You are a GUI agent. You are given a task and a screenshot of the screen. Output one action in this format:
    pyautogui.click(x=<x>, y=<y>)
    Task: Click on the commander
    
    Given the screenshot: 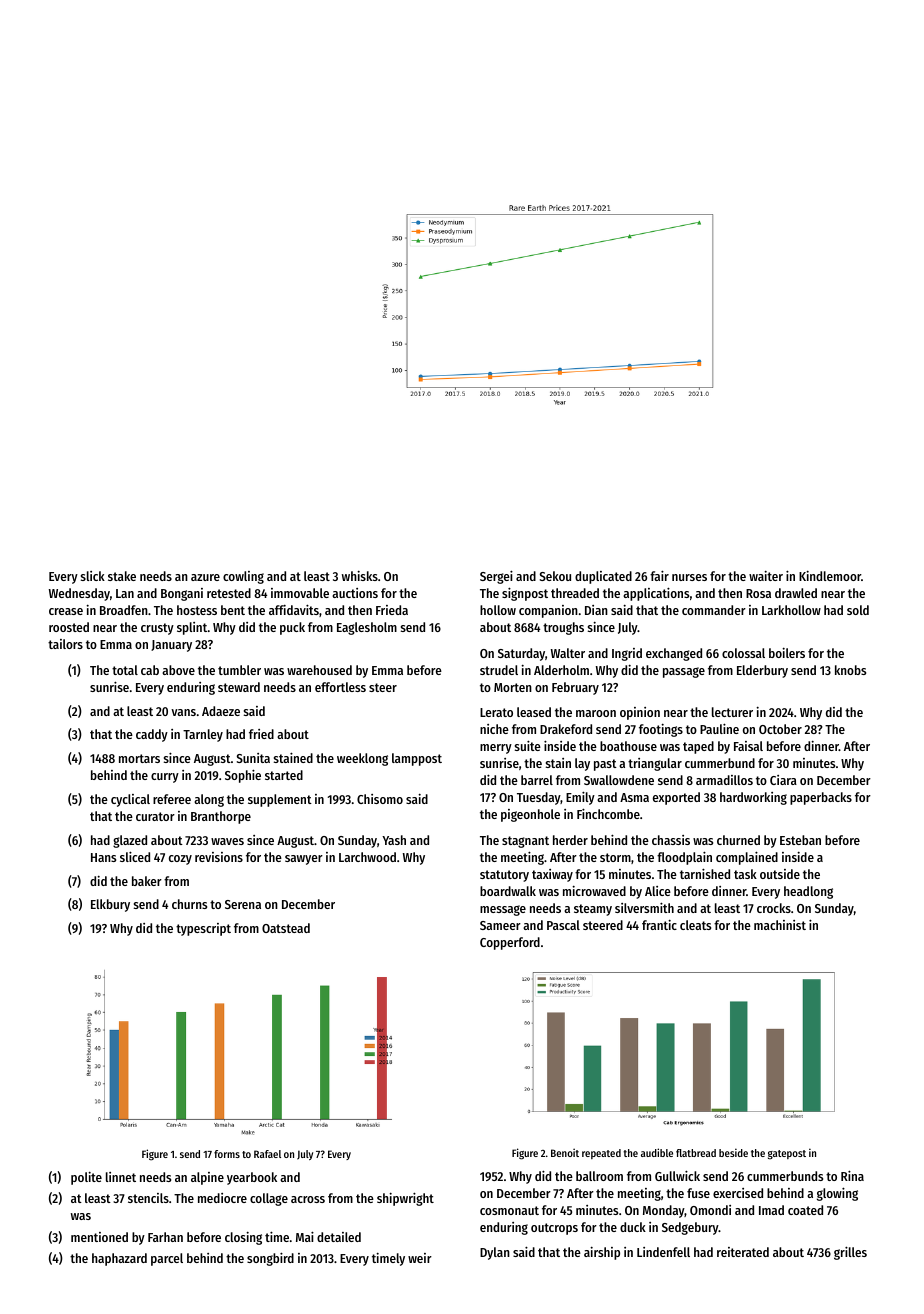 What is the action you would take?
    pyautogui.click(x=714, y=610)
